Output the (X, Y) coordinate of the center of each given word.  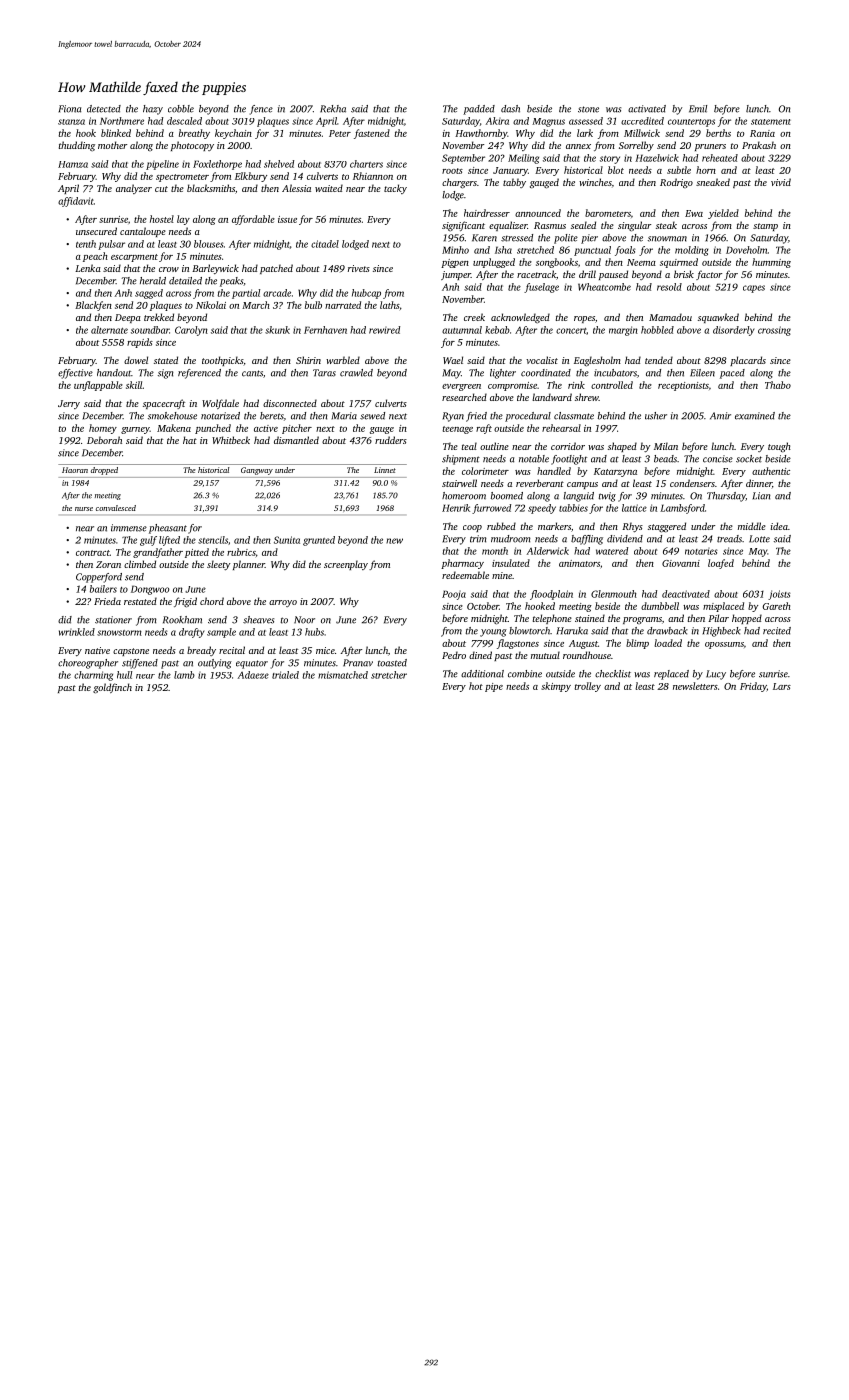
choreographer (88, 664)
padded (479, 110)
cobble (181, 109)
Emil (698, 109)
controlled (612, 385)
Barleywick (215, 269)
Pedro (454, 655)
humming (771, 263)
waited (329, 188)
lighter (503, 374)
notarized (220, 416)
